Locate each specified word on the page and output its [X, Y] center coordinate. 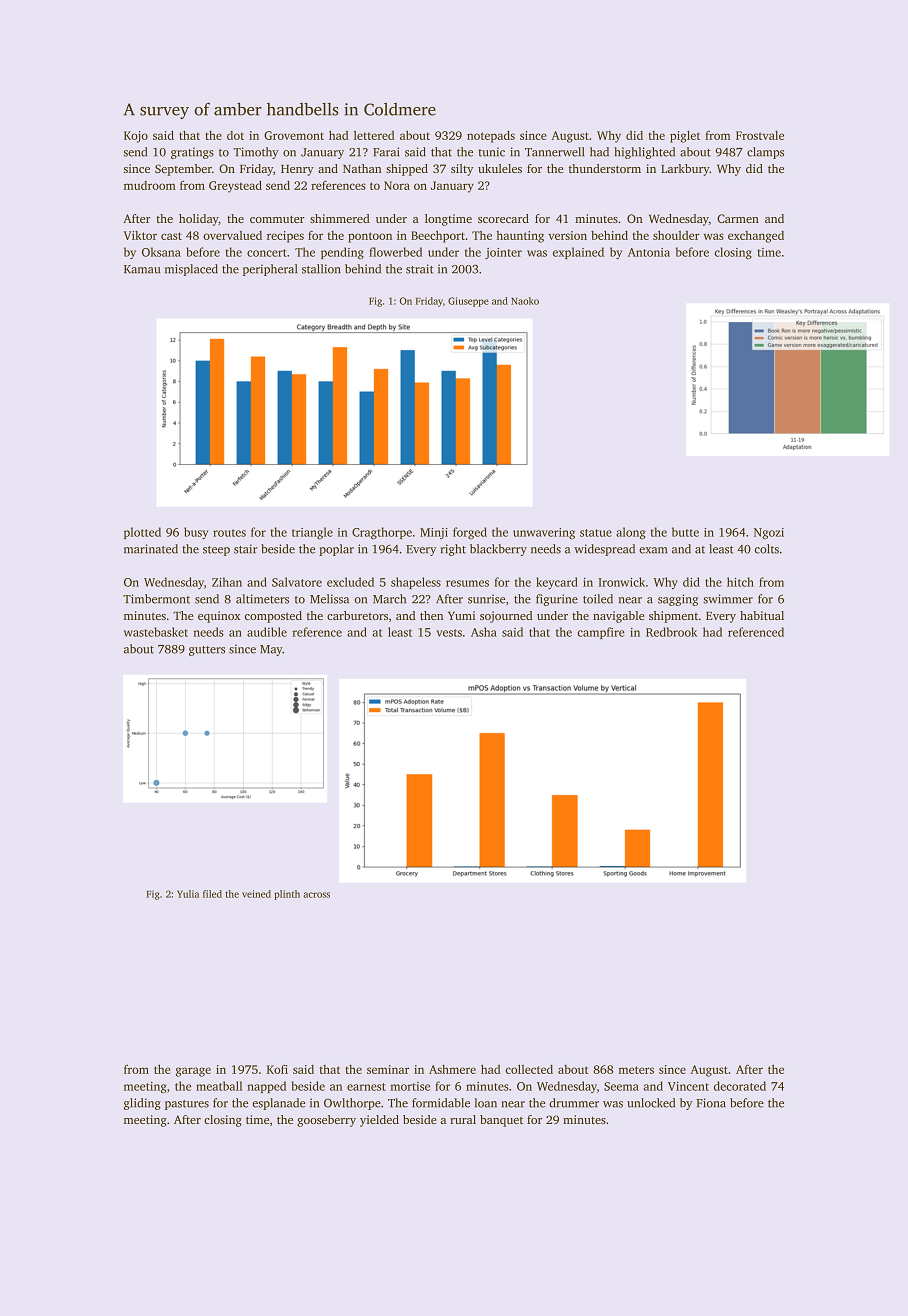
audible [267, 632]
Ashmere [452, 1069]
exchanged [756, 237]
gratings [192, 153]
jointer [503, 253]
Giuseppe [468, 302]
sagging [678, 600]
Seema [621, 1086]
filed [212, 894]
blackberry [498, 550]
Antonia [649, 252]
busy [196, 533]
